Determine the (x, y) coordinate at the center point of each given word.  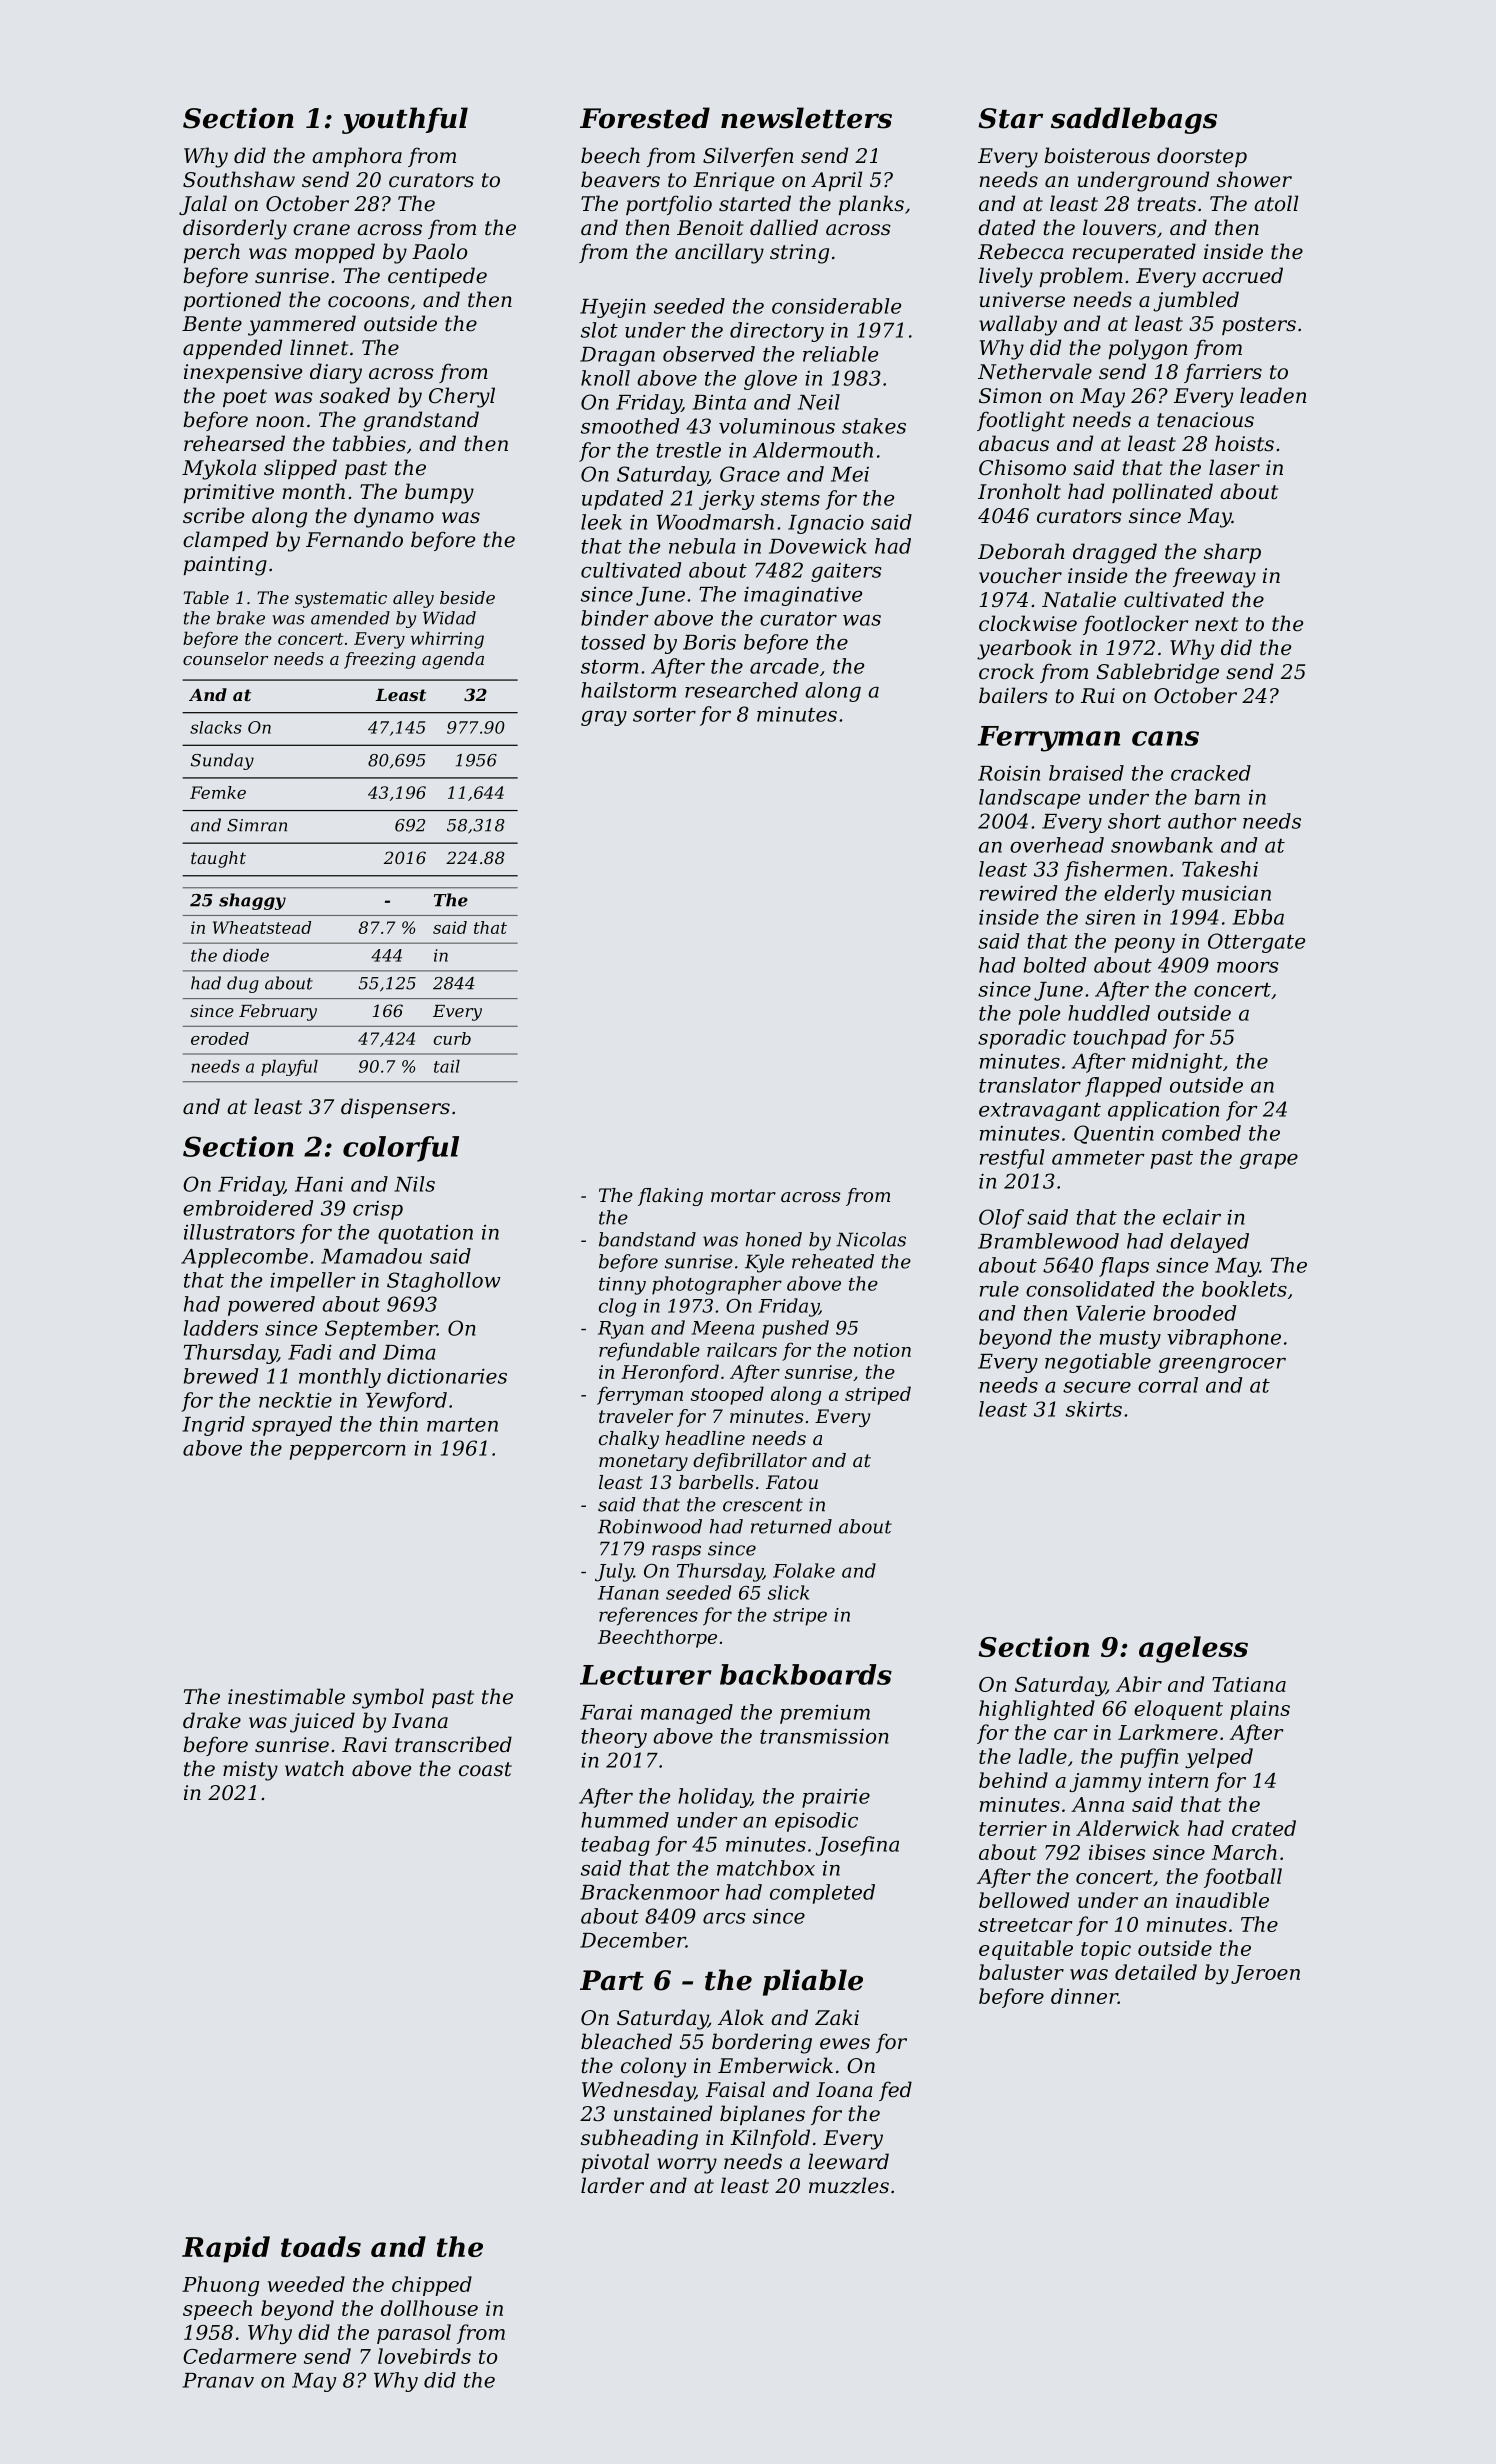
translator (1030, 1085)
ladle (1042, 1756)
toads (321, 2246)
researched (741, 690)
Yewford (406, 1402)
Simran (257, 825)
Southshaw (239, 179)
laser (1234, 467)
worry (687, 2166)
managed (687, 1714)
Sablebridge (1157, 673)
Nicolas (871, 1239)
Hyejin (613, 308)
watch (314, 1768)
